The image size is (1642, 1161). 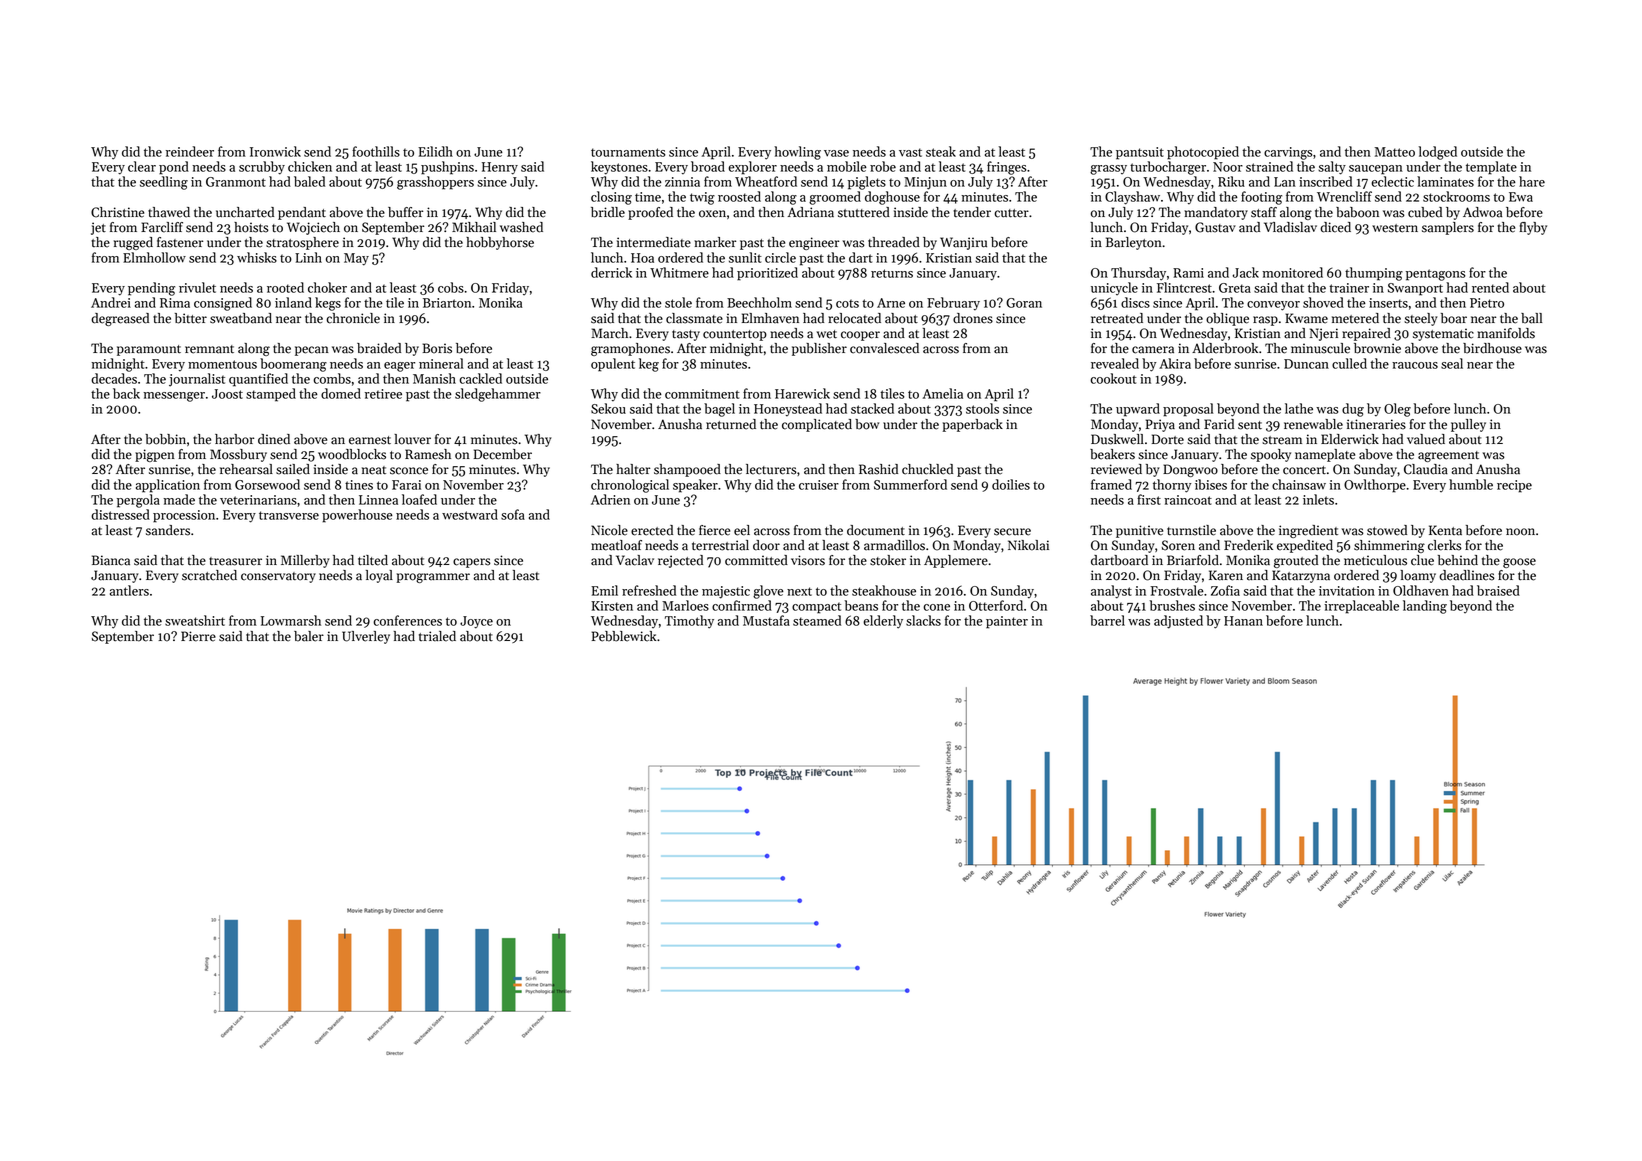 I want to click on reindeer, so click(x=190, y=151).
